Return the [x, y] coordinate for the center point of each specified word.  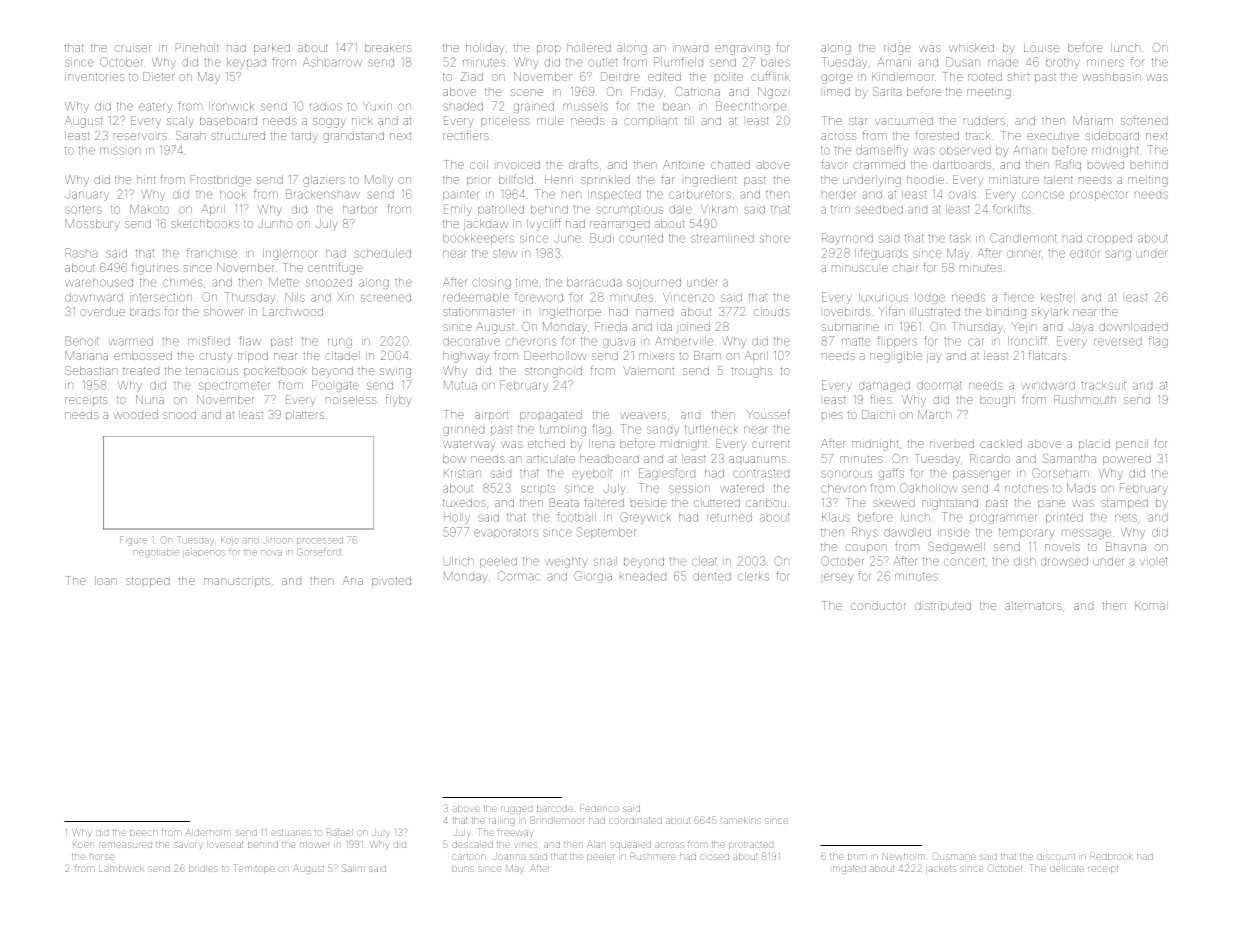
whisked [971, 47]
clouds [772, 311]
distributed [943, 605]
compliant [650, 122]
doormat [939, 385]
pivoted [391, 581]
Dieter [158, 76]
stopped [148, 581]
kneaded [643, 576]
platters [305, 415]
